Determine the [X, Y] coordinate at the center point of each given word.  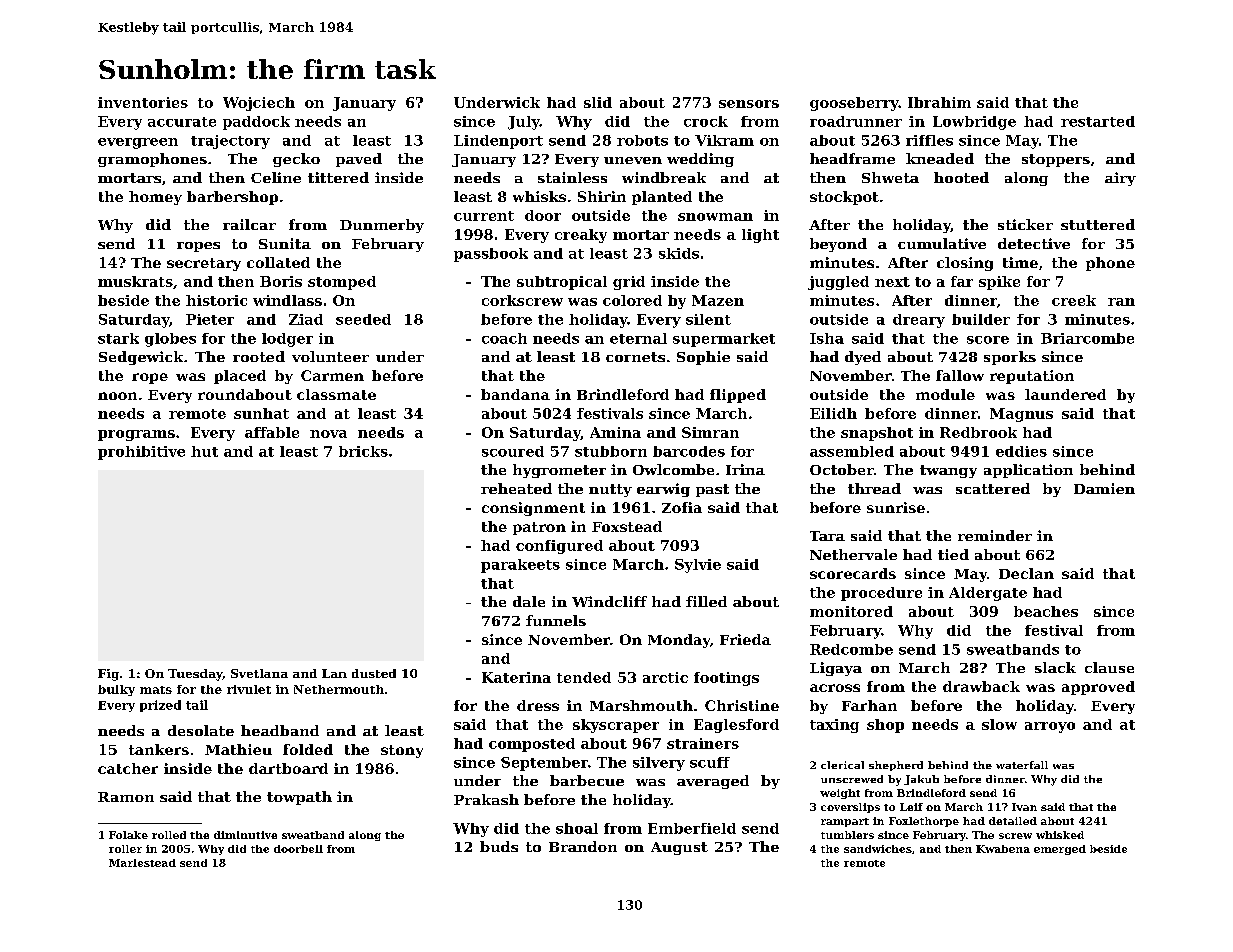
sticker [1025, 224]
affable [272, 432]
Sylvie [698, 566]
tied [953, 554]
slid [598, 102]
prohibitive [141, 453]
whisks [539, 196]
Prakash [486, 799]
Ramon [126, 797]
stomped [342, 283]
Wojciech [259, 104]
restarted [1098, 121]
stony [402, 751]
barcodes [689, 451]
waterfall [1022, 765]
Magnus [1021, 415]
